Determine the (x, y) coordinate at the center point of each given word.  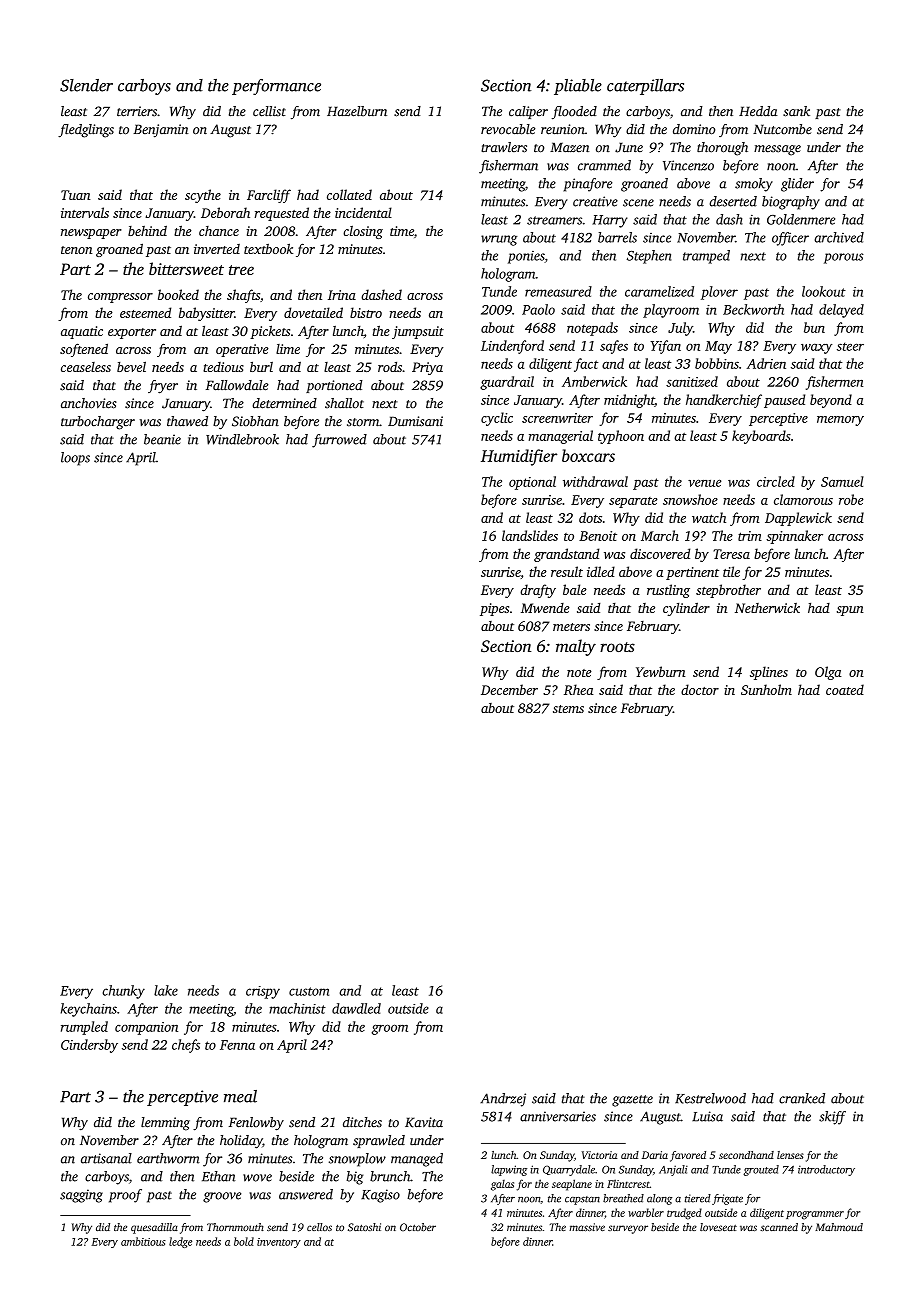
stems (568, 709)
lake (166, 990)
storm (363, 422)
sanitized (692, 381)
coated (845, 689)
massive (587, 1227)
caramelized (659, 291)
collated (349, 194)
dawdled (356, 1008)
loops (75, 459)
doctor (700, 689)
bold (244, 1241)
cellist (269, 111)
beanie (162, 439)
